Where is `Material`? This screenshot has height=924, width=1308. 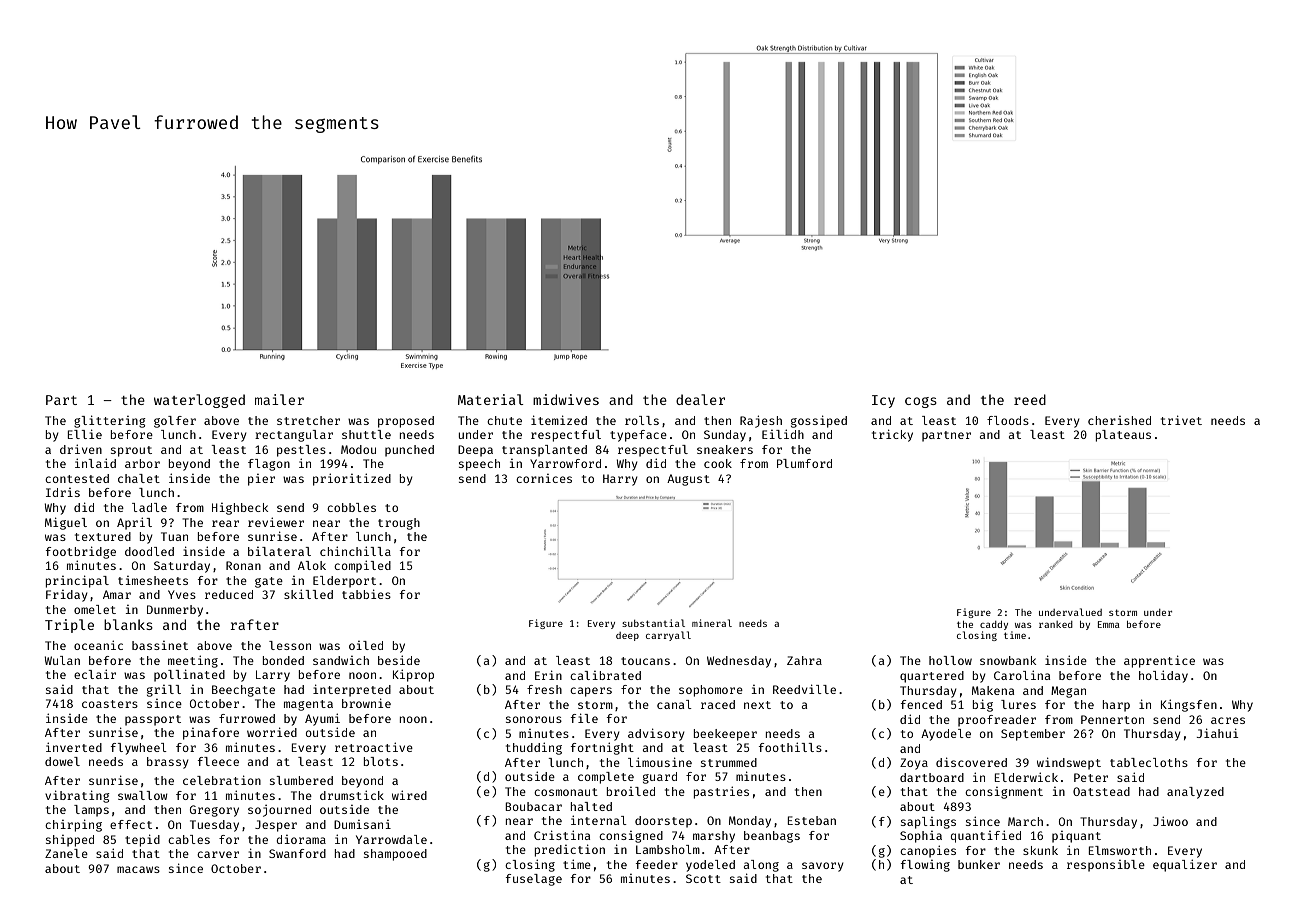
Material is located at coordinates (491, 399).
